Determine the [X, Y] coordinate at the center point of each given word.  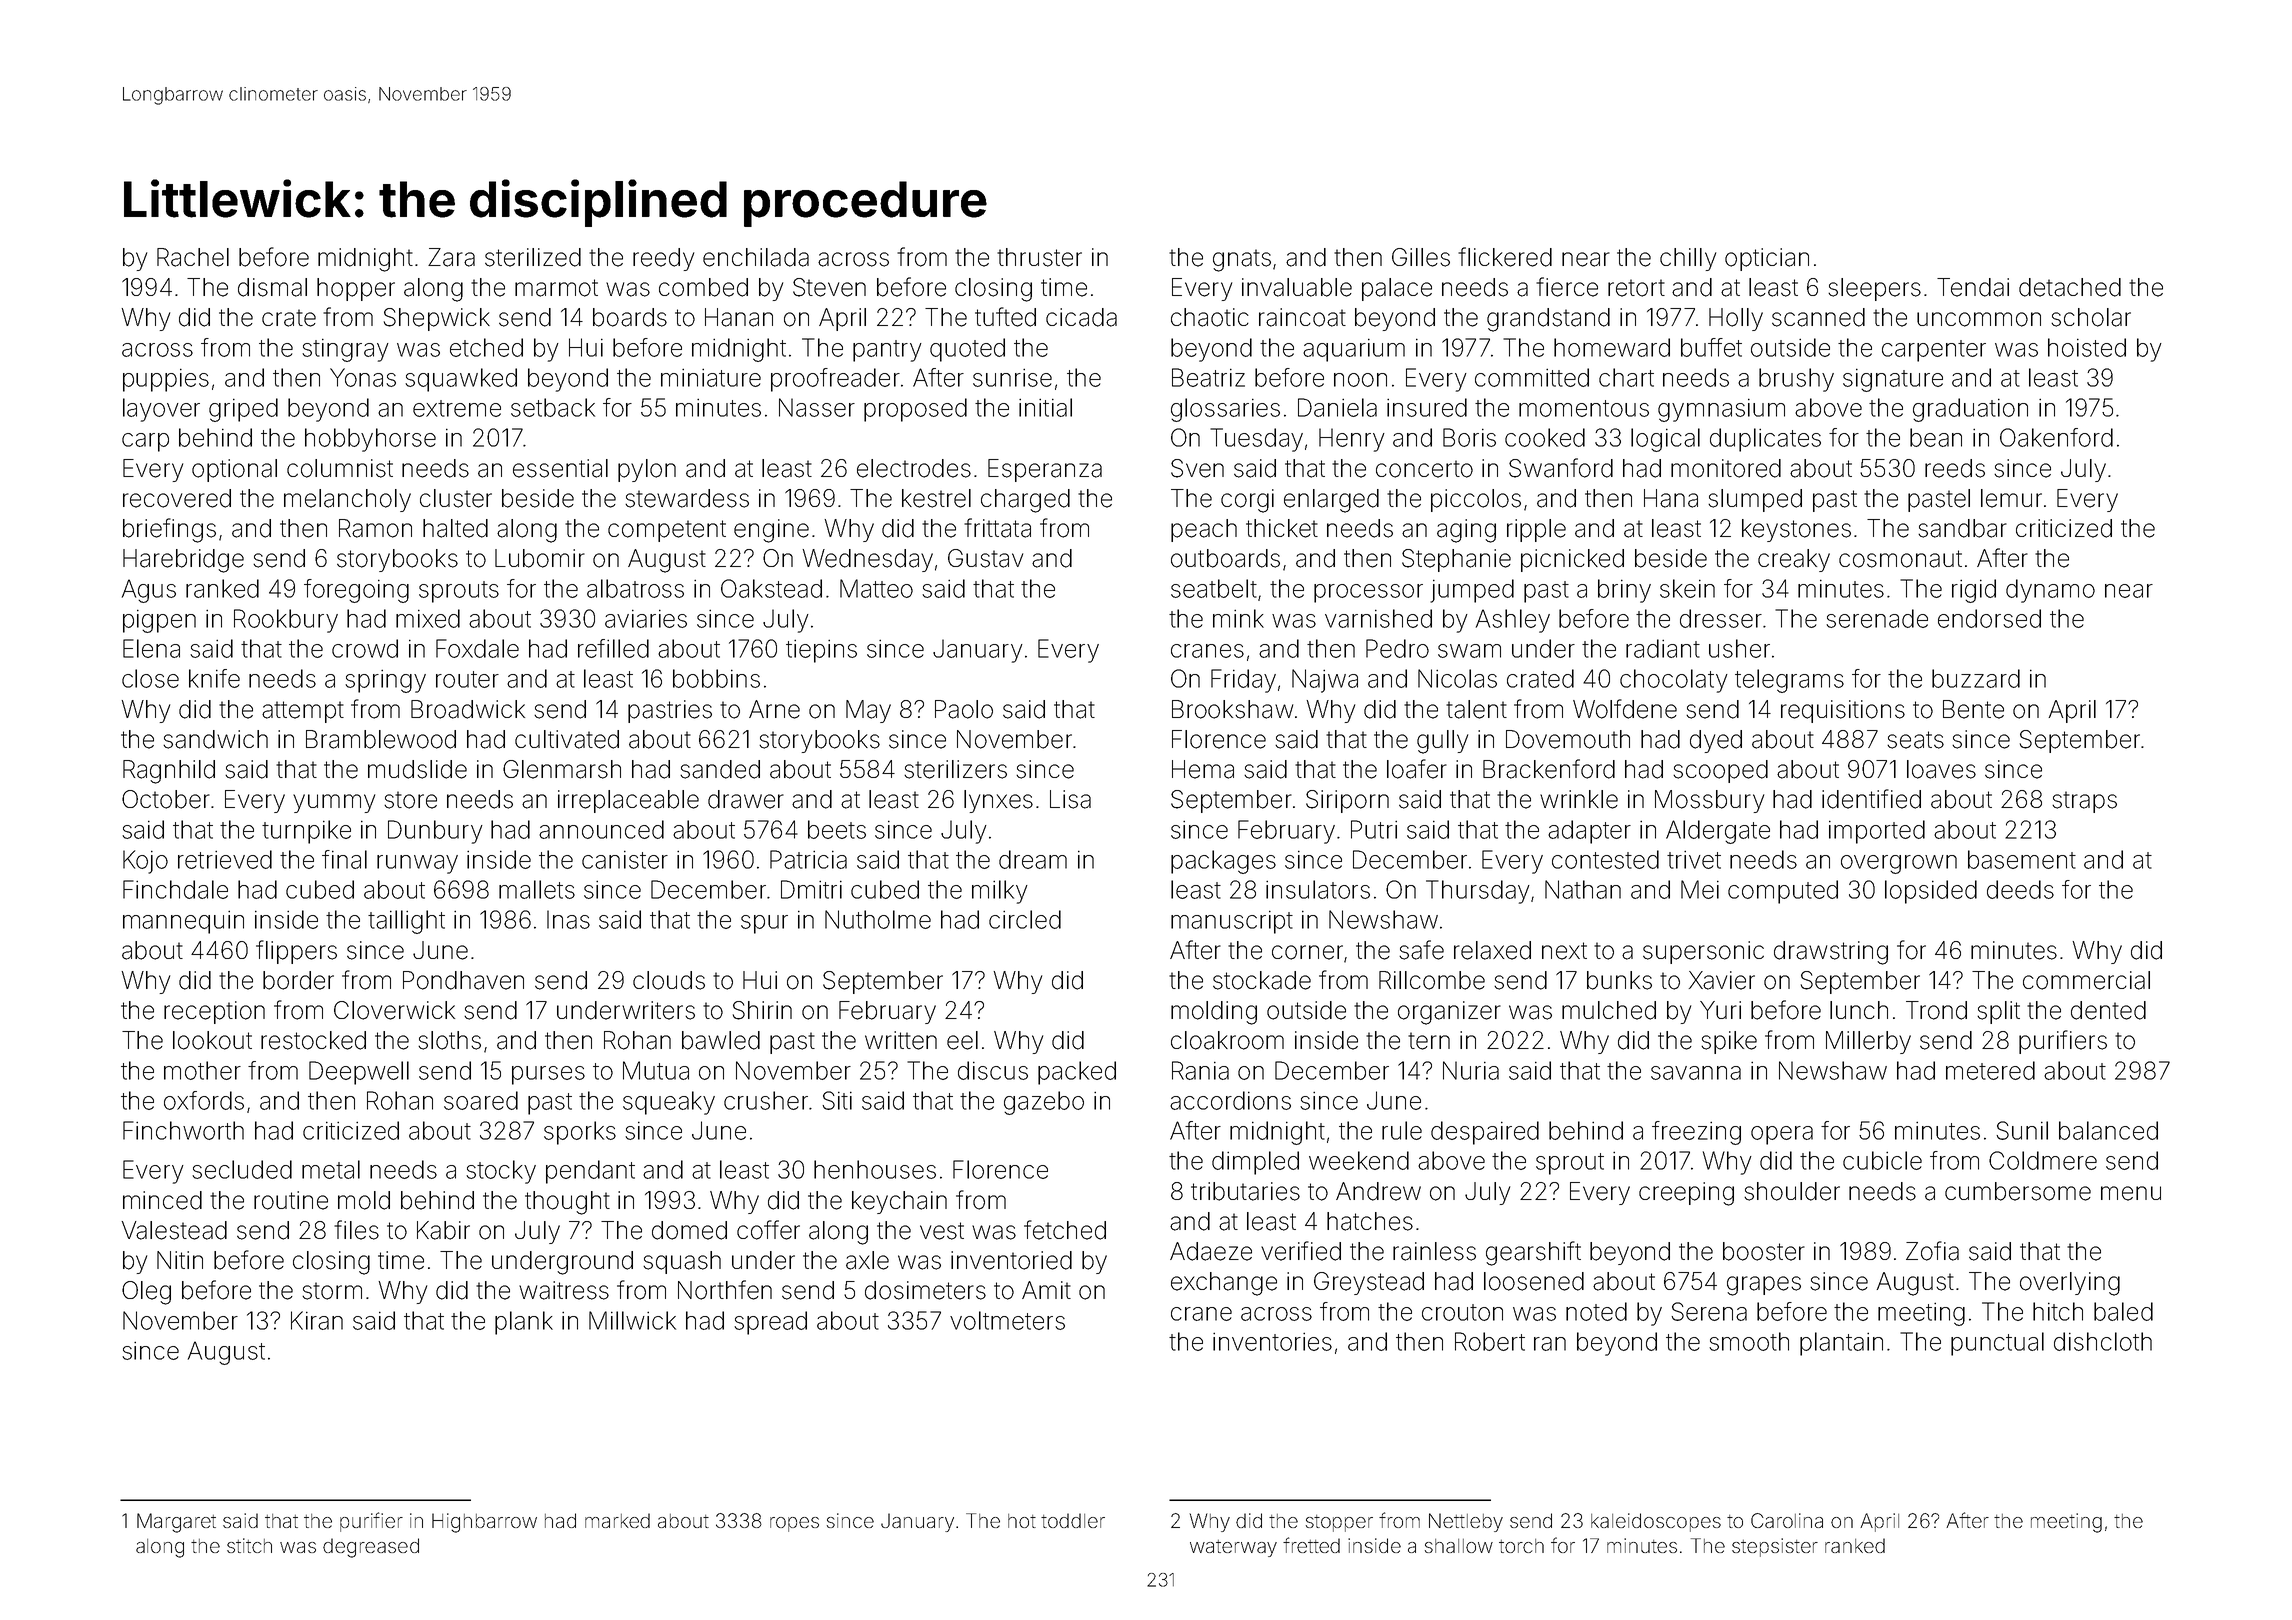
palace [1397, 289]
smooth [1749, 1341]
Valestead [174, 1230]
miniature [711, 377]
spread [770, 1323]
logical [1665, 440]
